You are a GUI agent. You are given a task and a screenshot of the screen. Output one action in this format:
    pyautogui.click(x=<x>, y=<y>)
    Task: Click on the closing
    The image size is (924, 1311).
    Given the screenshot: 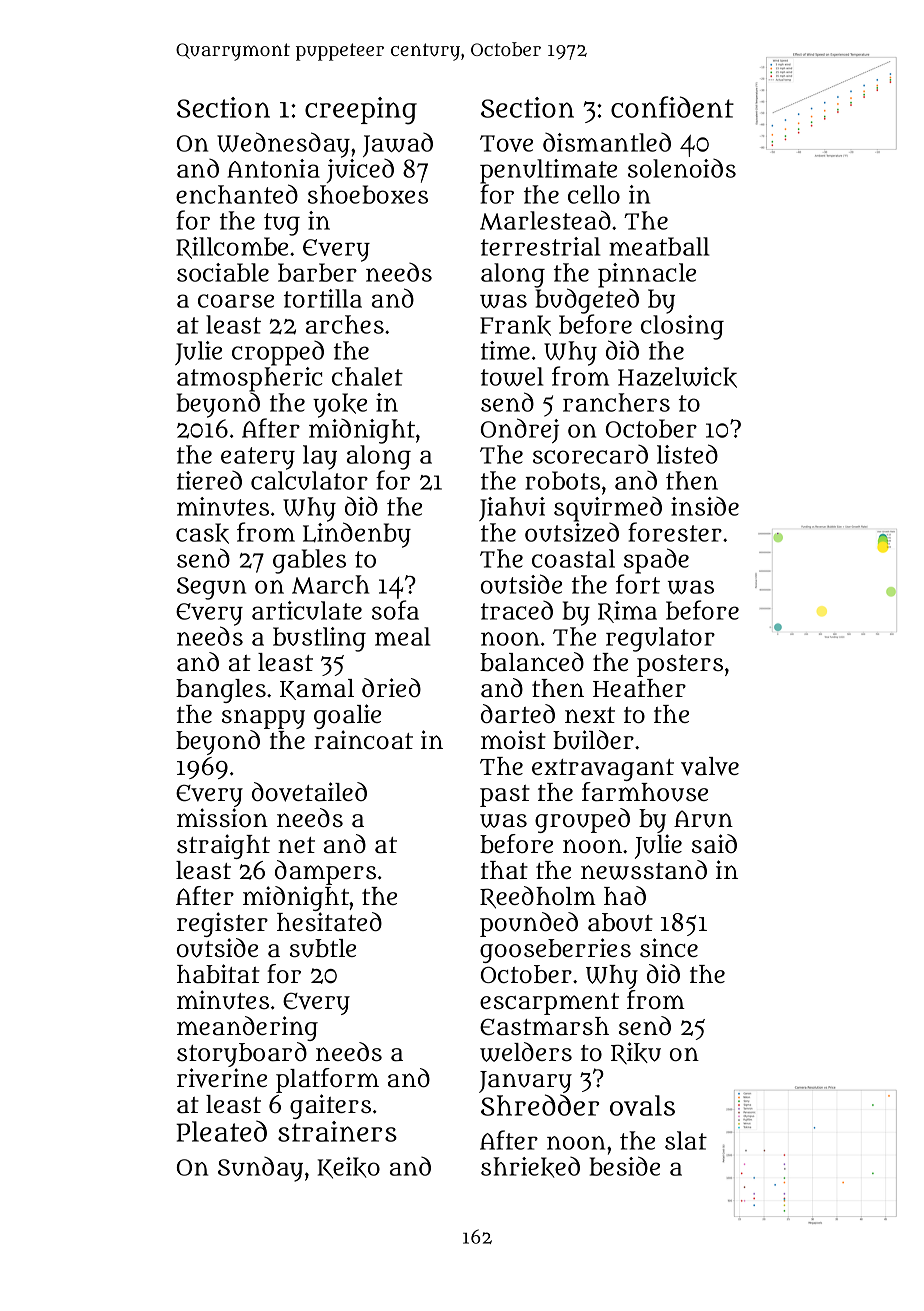 What is the action you would take?
    pyautogui.click(x=682, y=327)
